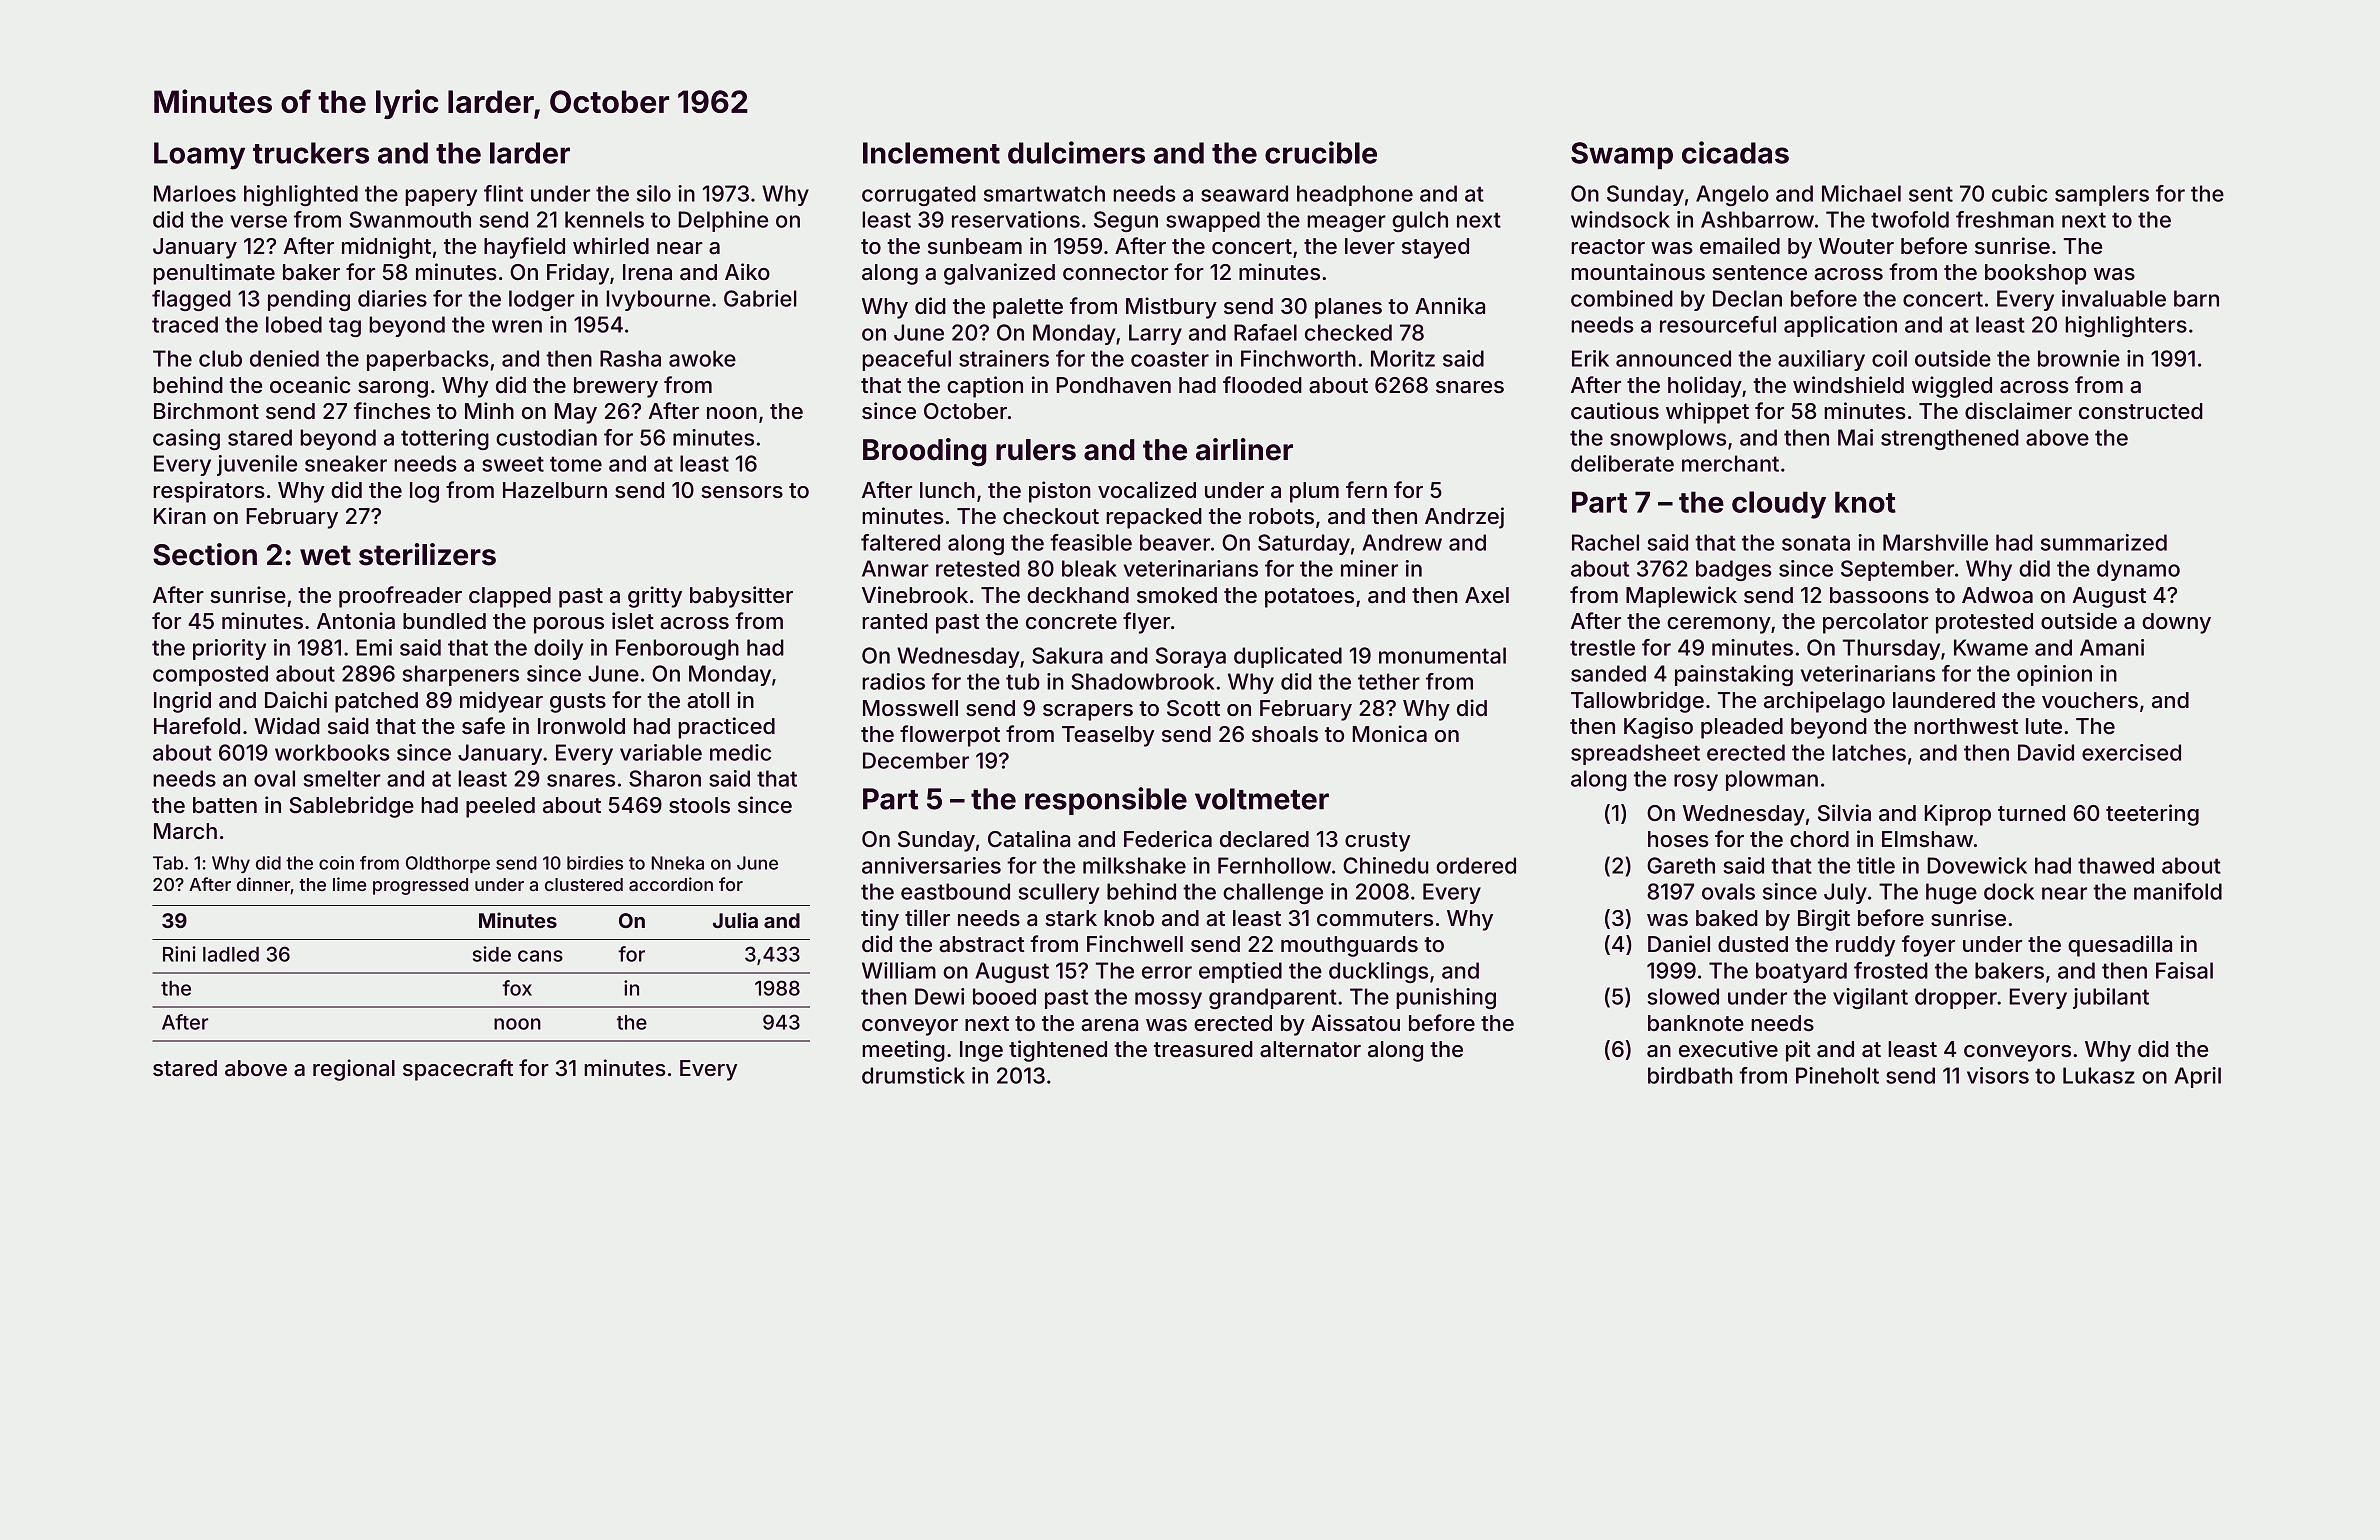 This document has width=2380, height=1540. What do you see at coordinates (311, 153) in the document?
I see `truckers` at bounding box center [311, 153].
